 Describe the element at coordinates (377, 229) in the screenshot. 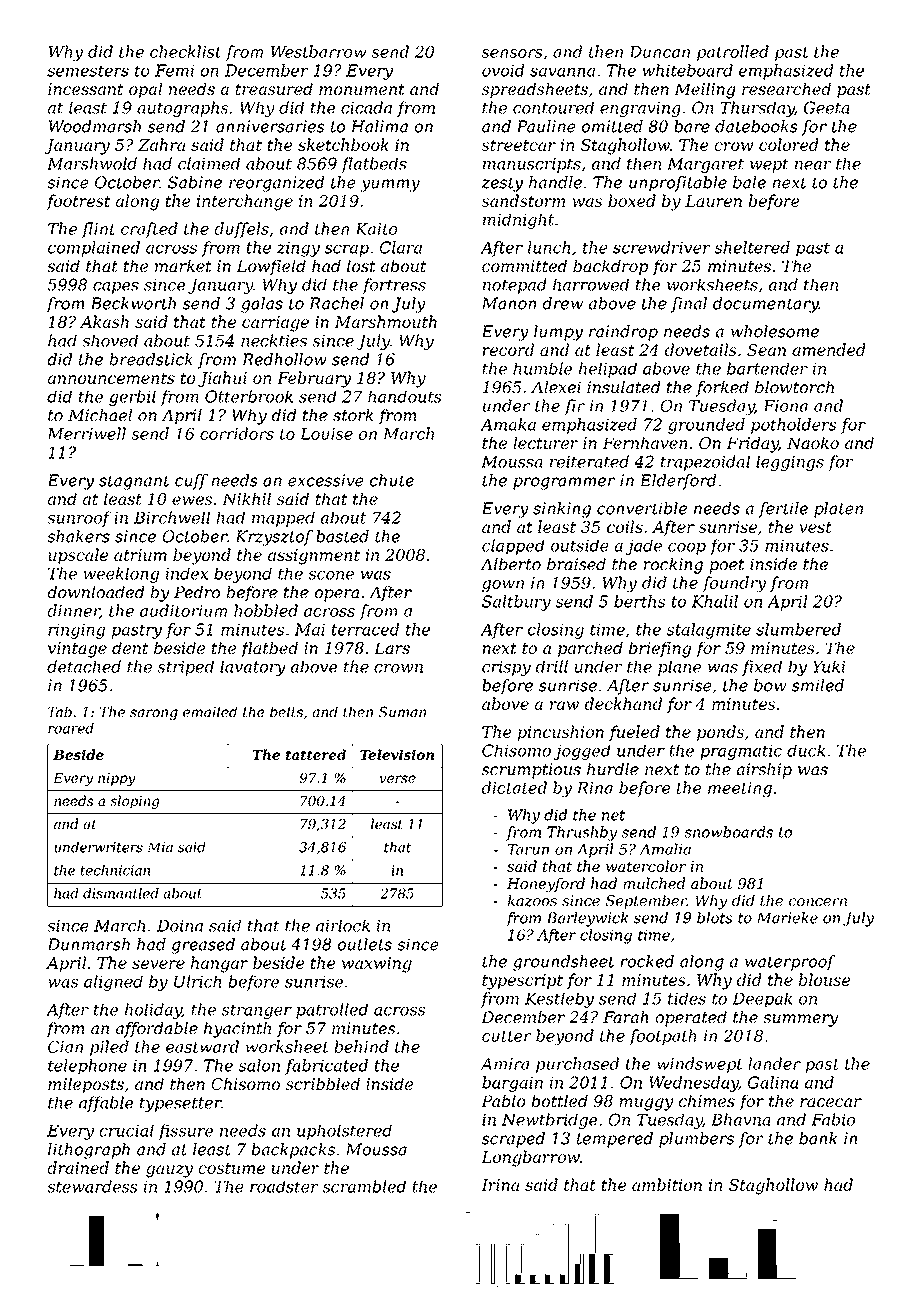

I see `Kaito` at that location.
